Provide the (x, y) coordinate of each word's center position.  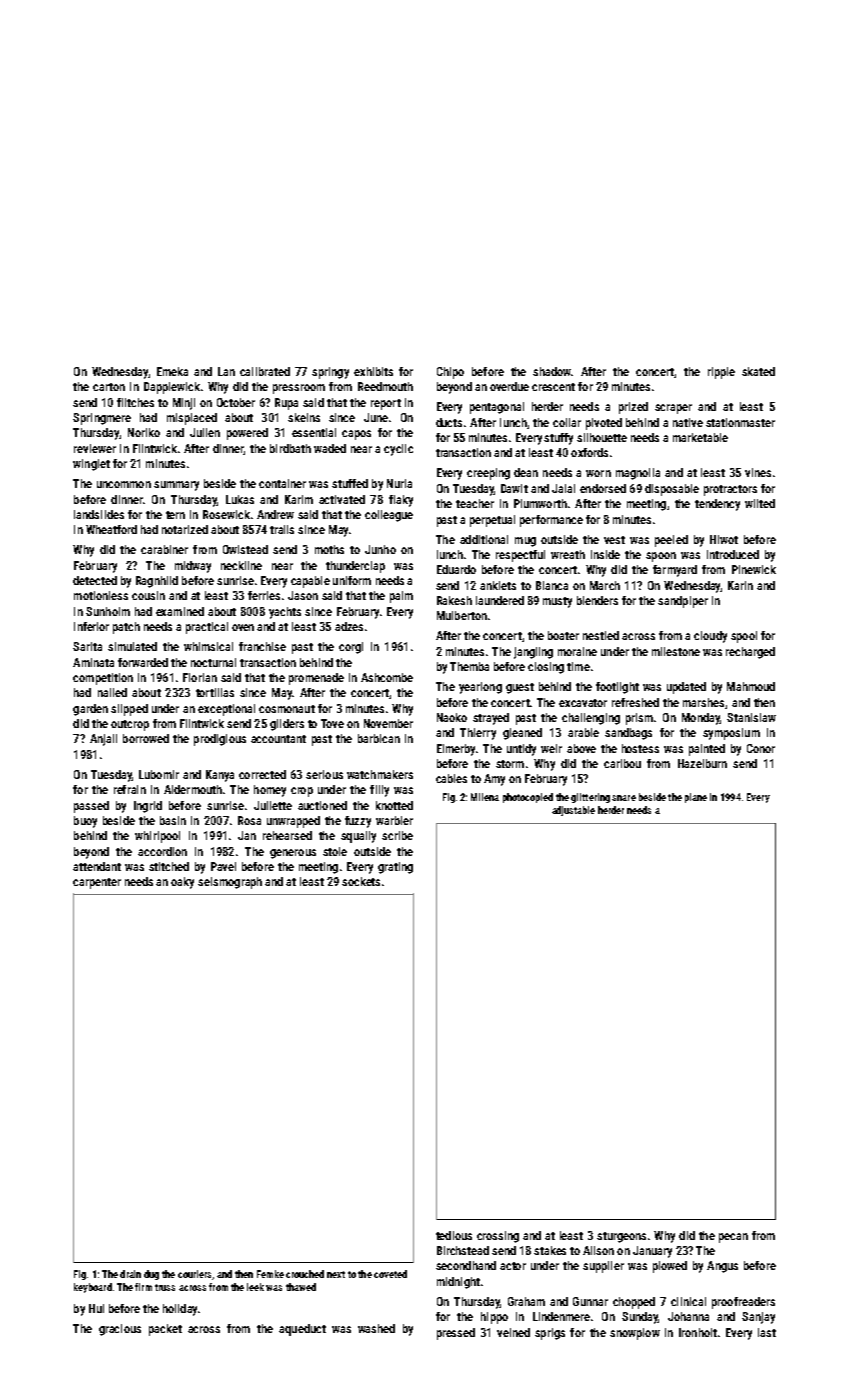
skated (758, 371)
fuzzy (358, 822)
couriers (194, 1274)
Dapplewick (172, 388)
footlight (617, 688)
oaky (182, 883)
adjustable (573, 811)
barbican (379, 738)
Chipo (450, 373)
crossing (498, 1237)
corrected (262, 774)
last (767, 1332)
